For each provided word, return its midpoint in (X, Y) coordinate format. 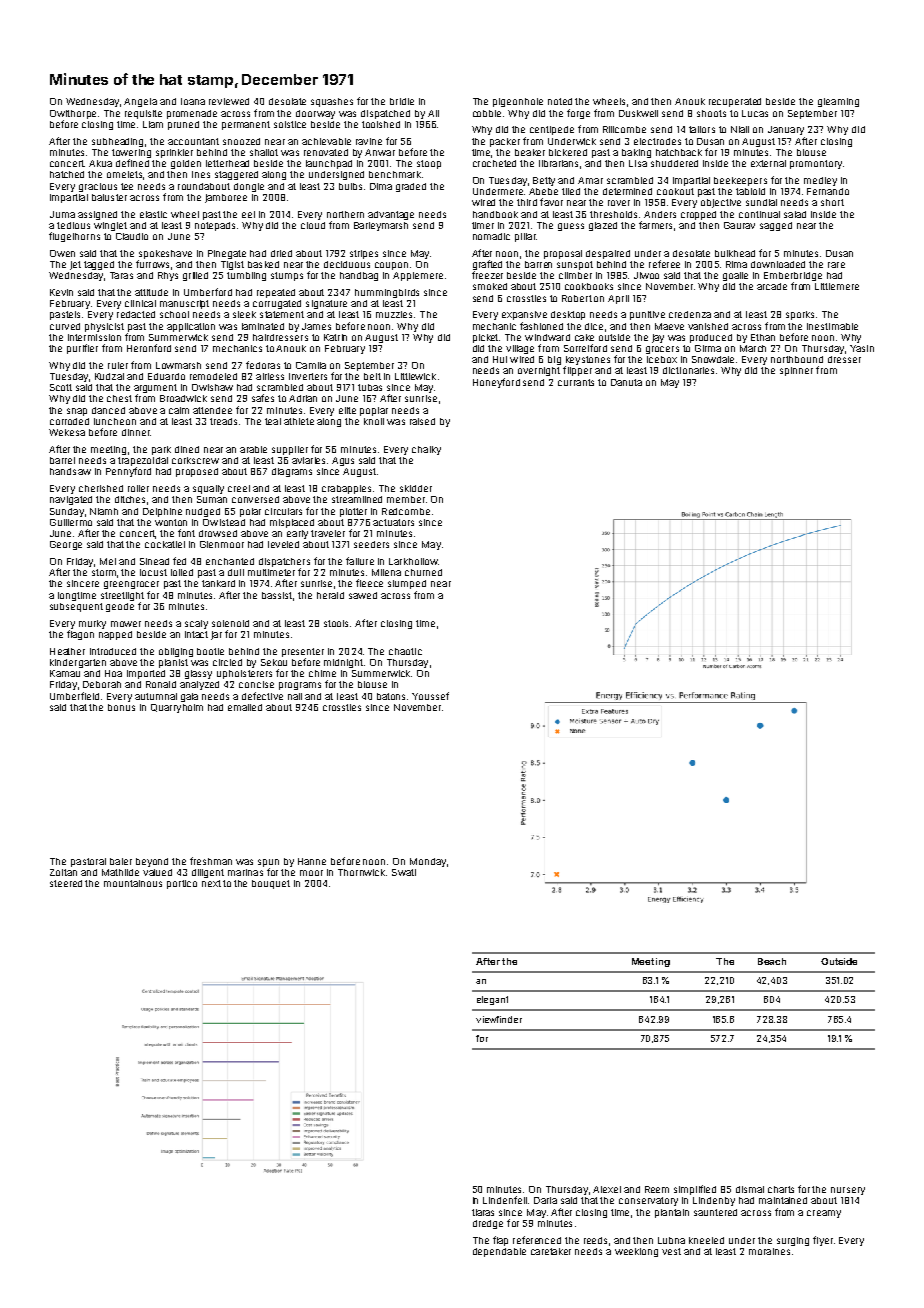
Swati (404, 872)
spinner (796, 371)
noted (560, 101)
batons (391, 696)
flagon (80, 635)
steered (66, 883)
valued (157, 872)
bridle (402, 101)
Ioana (193, 101)
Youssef (430, 696)
